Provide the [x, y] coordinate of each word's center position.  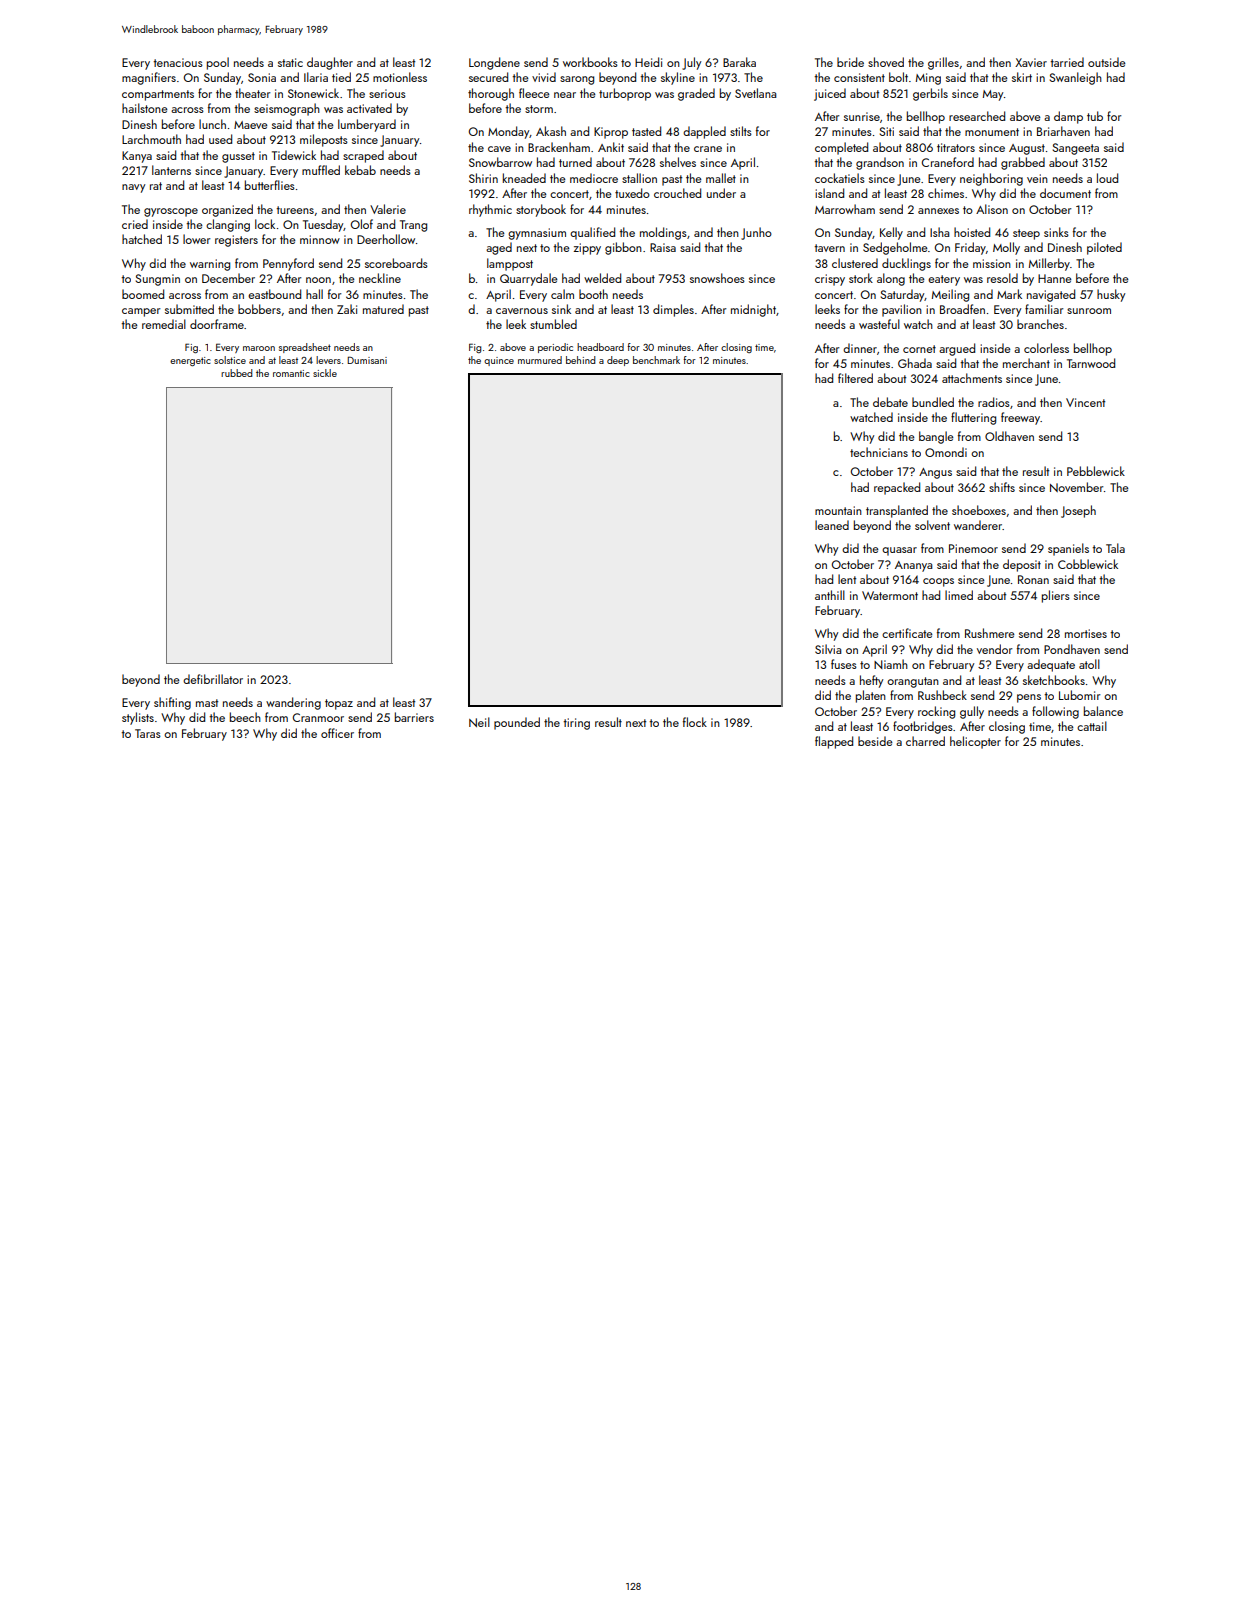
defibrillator [213, 679]
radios [994, 402]
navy [133, 188]
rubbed [236, 373]
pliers [1056, 596]
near [565, 95]
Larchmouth [151, 139]
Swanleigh [1076, 78]
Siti [887, 131]
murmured [540, 360]
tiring [576, 724]
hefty [871, 681]
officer [337, 733]
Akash [551, 131]
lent [847, 579]
